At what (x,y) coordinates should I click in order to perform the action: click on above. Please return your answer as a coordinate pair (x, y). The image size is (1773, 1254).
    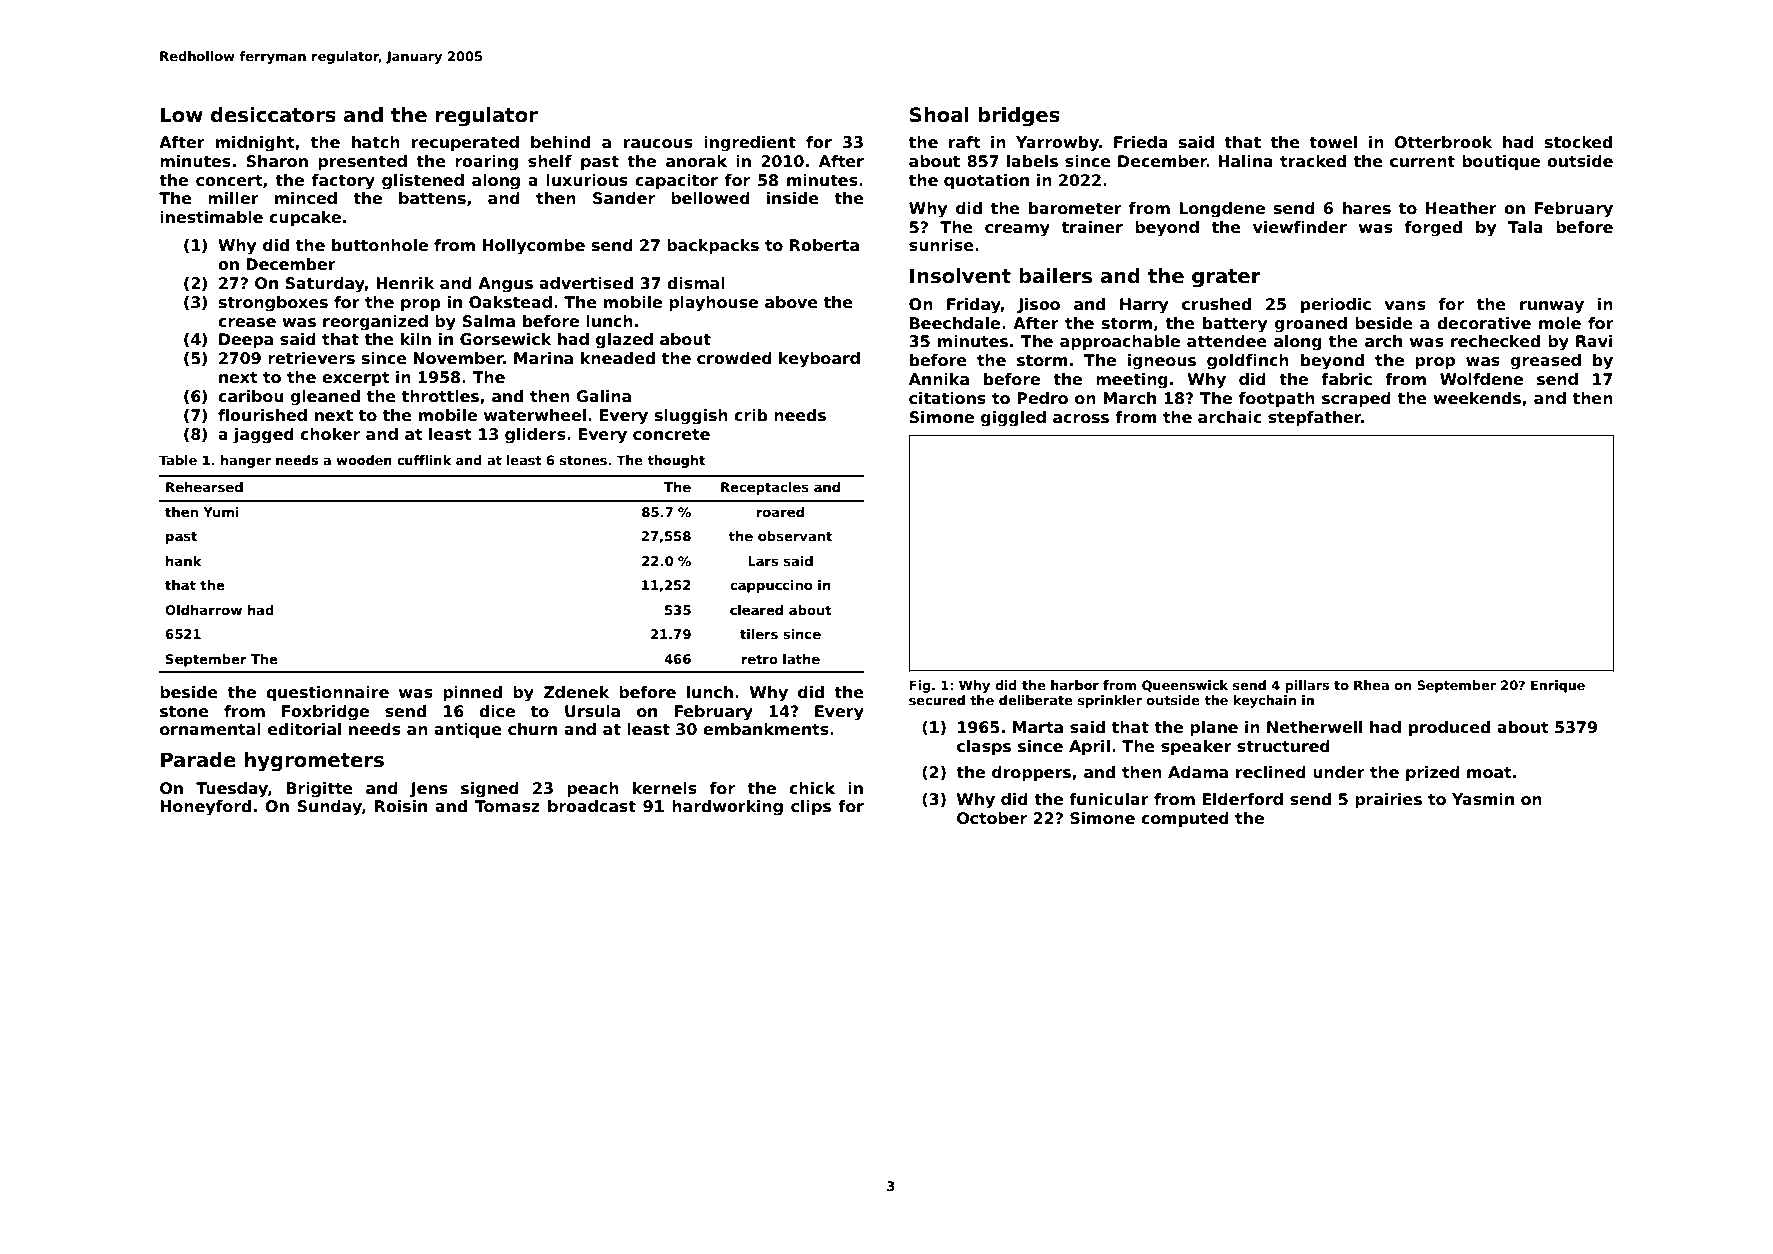
    Looking at the image, I should click on (791, 302).
